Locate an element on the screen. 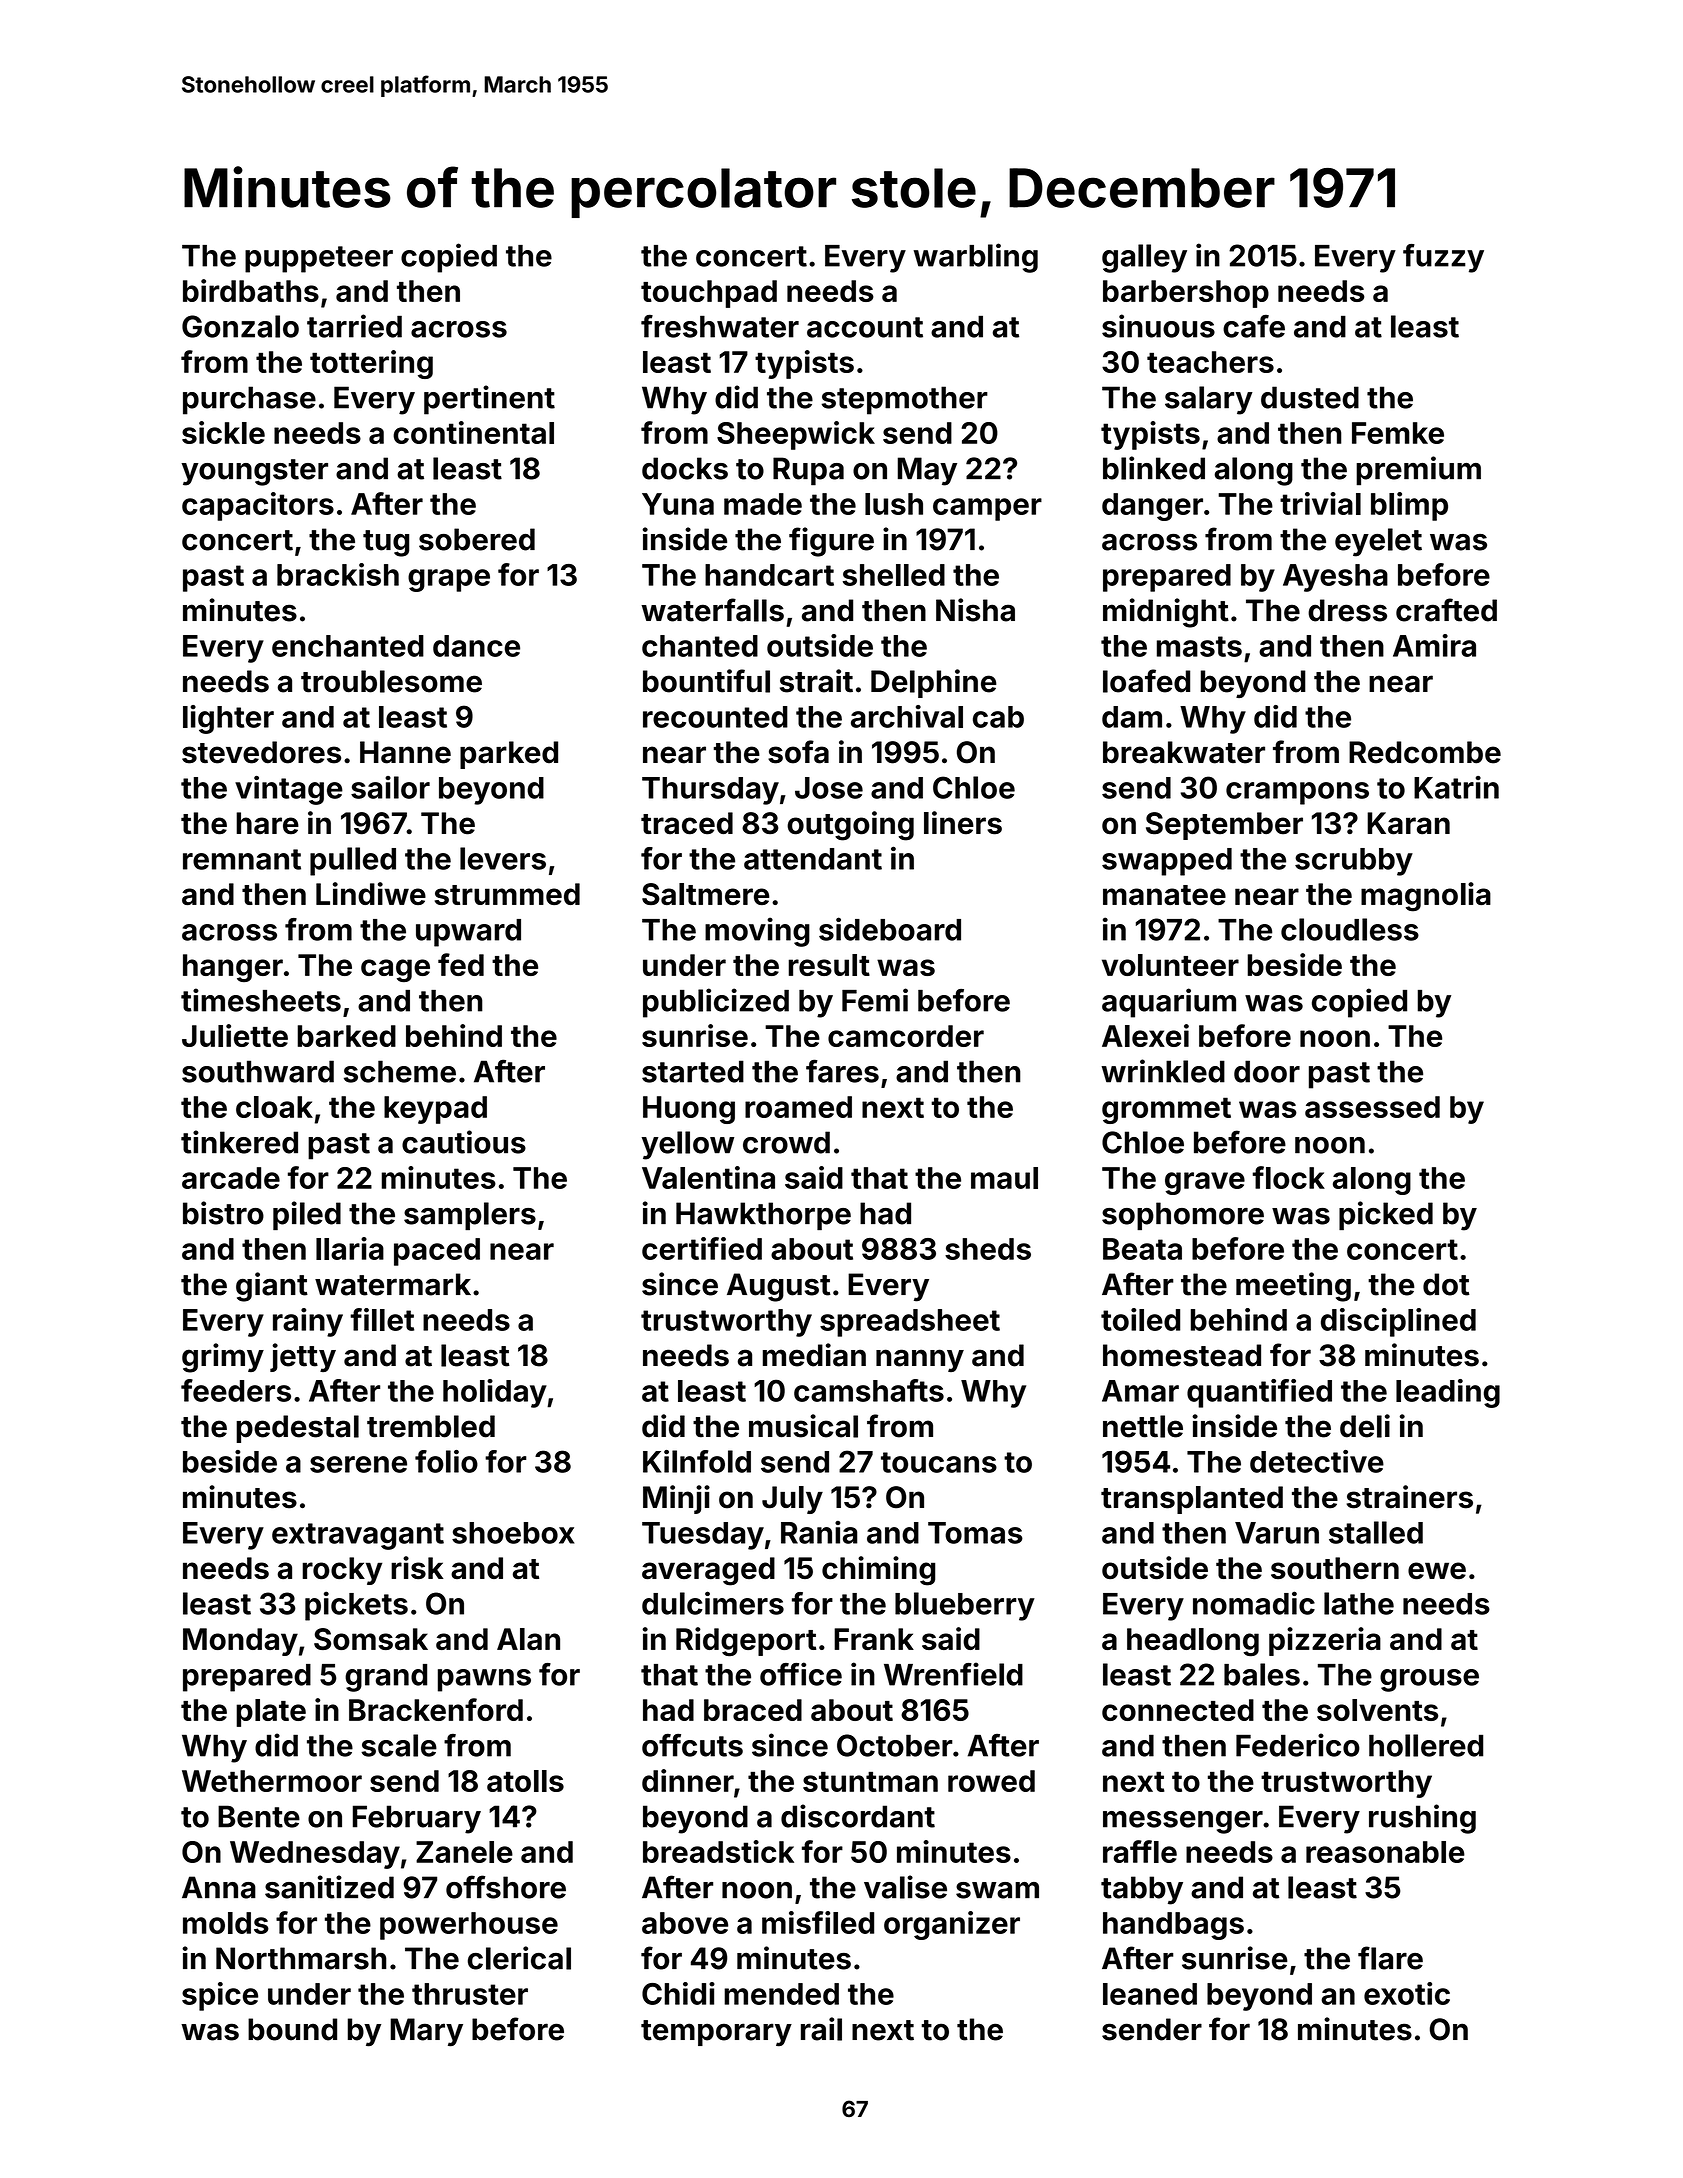 This screenshot has width=1683, height=2178. pawns is located at coordinates (484, 1680).
